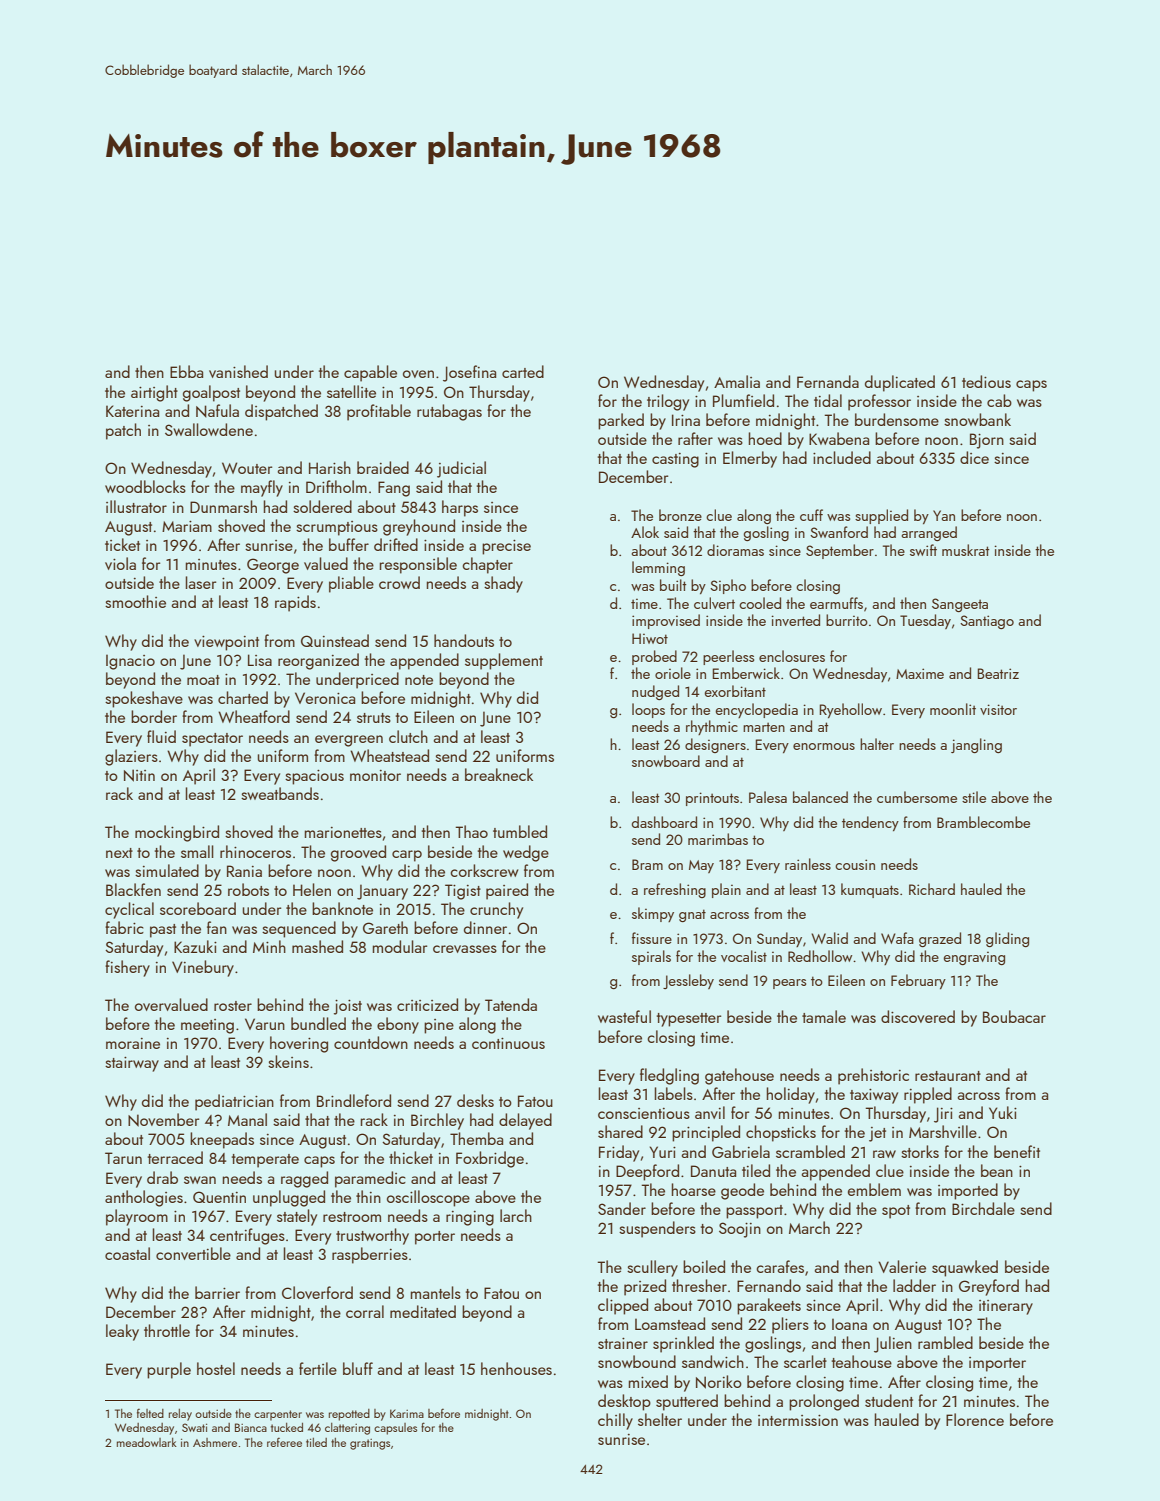 The height and width of the document is (1501, 1160). What do you see at coordinates (1007, 939) in the document?
I see `gliding` at bounding box center [1007, 939].
